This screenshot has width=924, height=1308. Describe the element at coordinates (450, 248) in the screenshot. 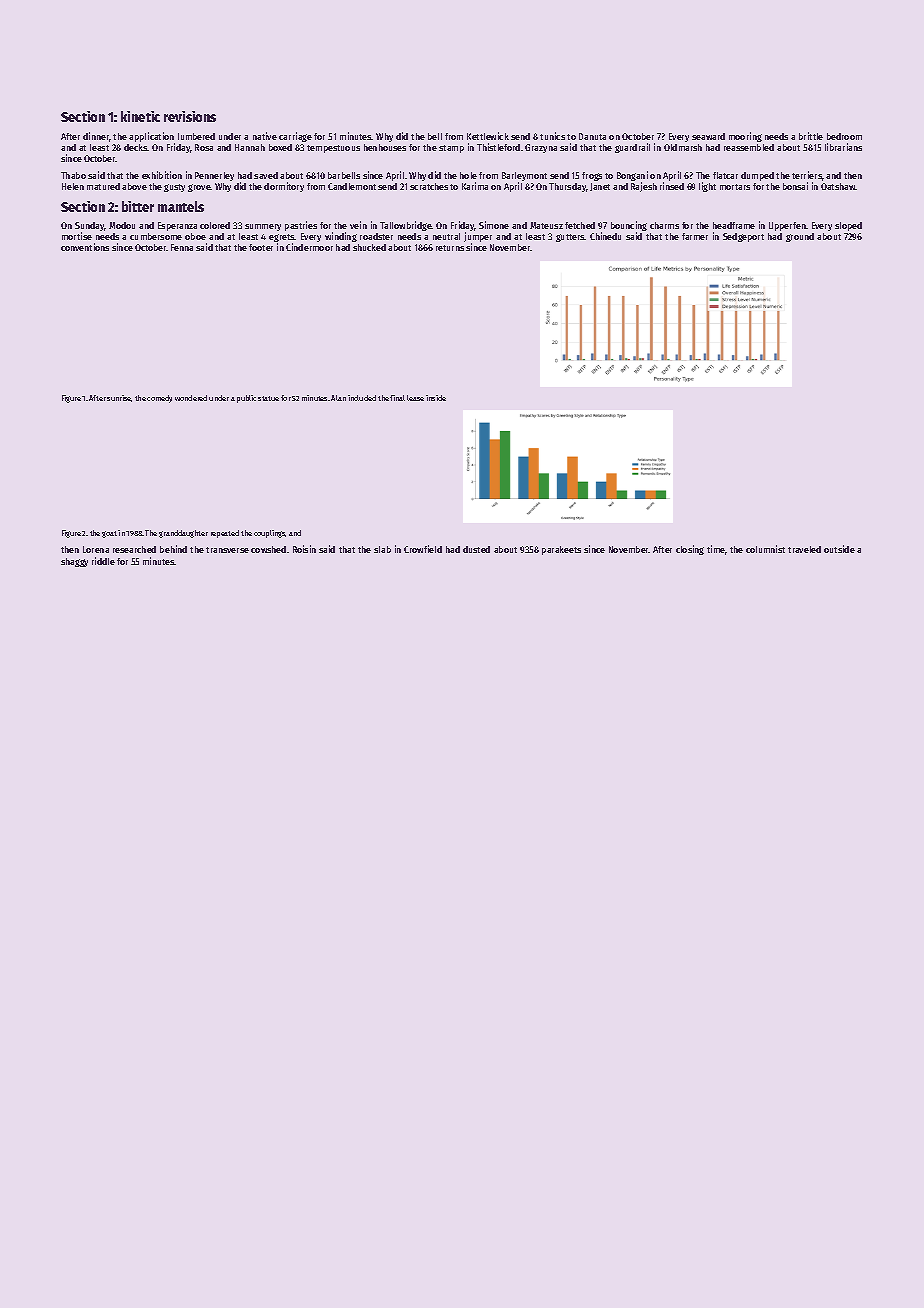

I see `returns` at that location.
